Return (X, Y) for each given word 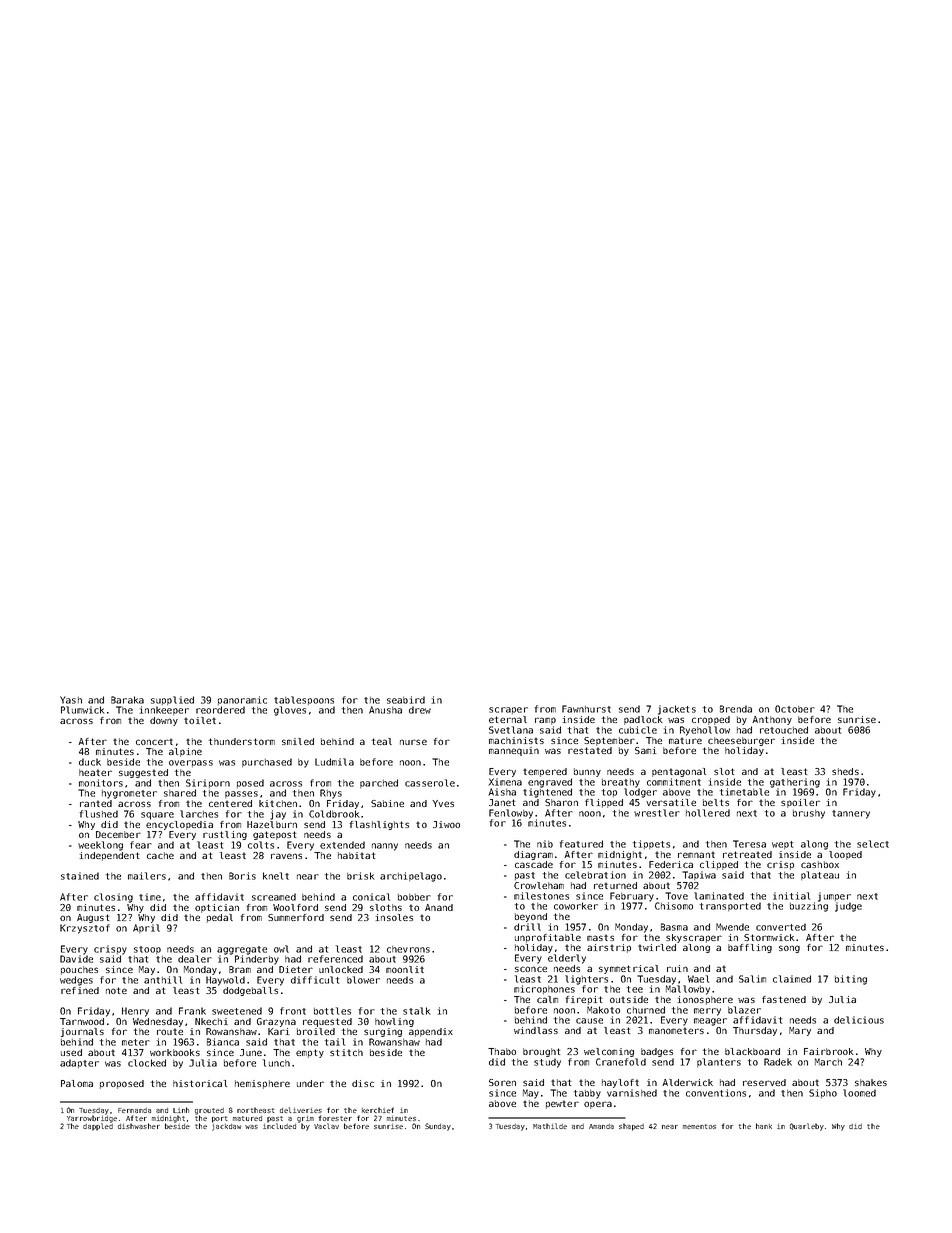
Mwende (732, 927)
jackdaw (226, 1127)
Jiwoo (446, 824)
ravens (286, 856)
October (795, 709)
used (71, 1052)
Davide (76, 959)
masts (600, 937)
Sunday (438, 1127)
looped (845, 855)
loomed (859, 1093)
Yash (71, 700)
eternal (508, 719)
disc (363, 1083)
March (828, 1062)
